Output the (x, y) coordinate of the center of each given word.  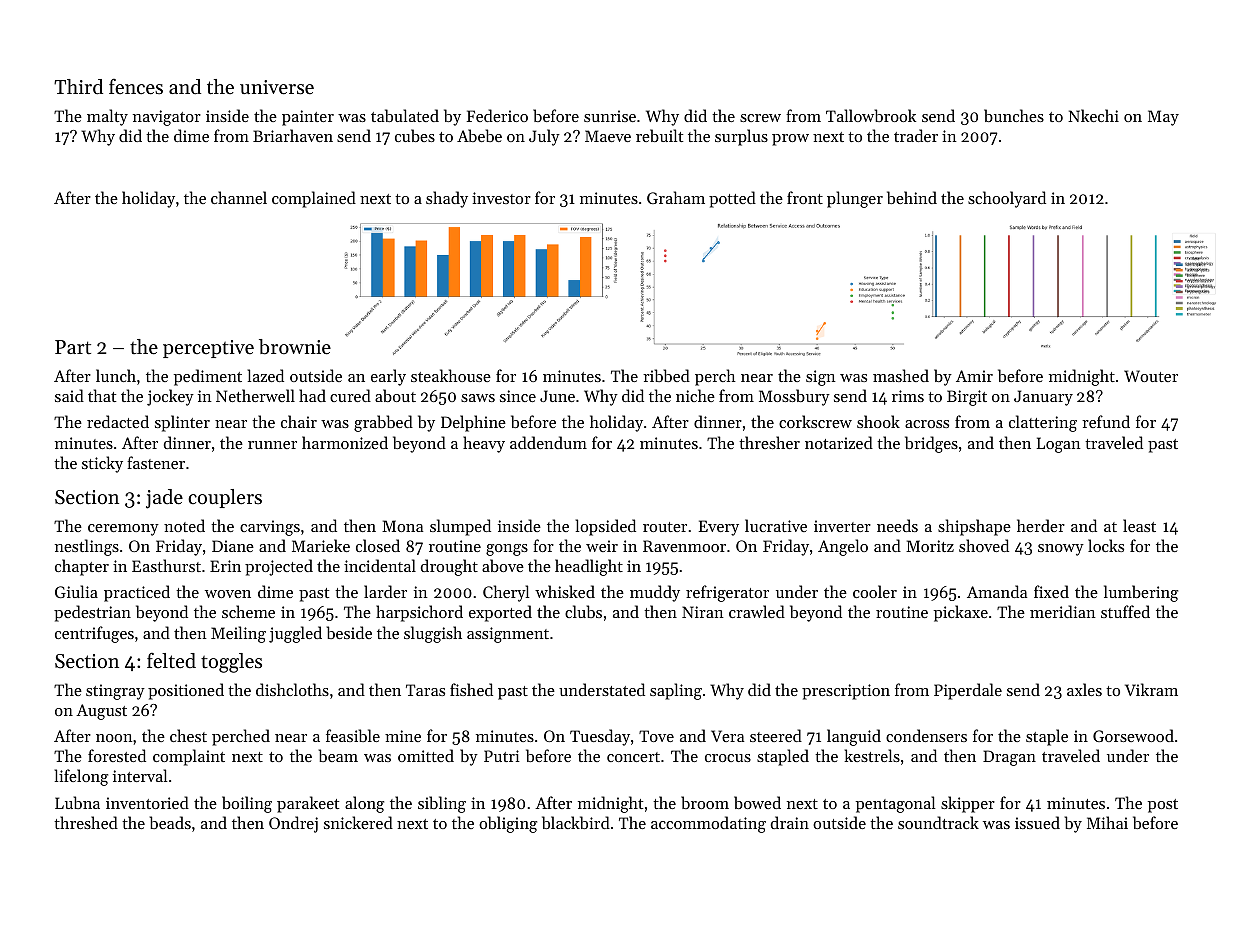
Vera (727, 736)
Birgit (967, 398)
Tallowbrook (871, 115)
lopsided (605, 527)
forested (117, 755)
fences (136, 87)
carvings (270, 528)
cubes (415, 135)
